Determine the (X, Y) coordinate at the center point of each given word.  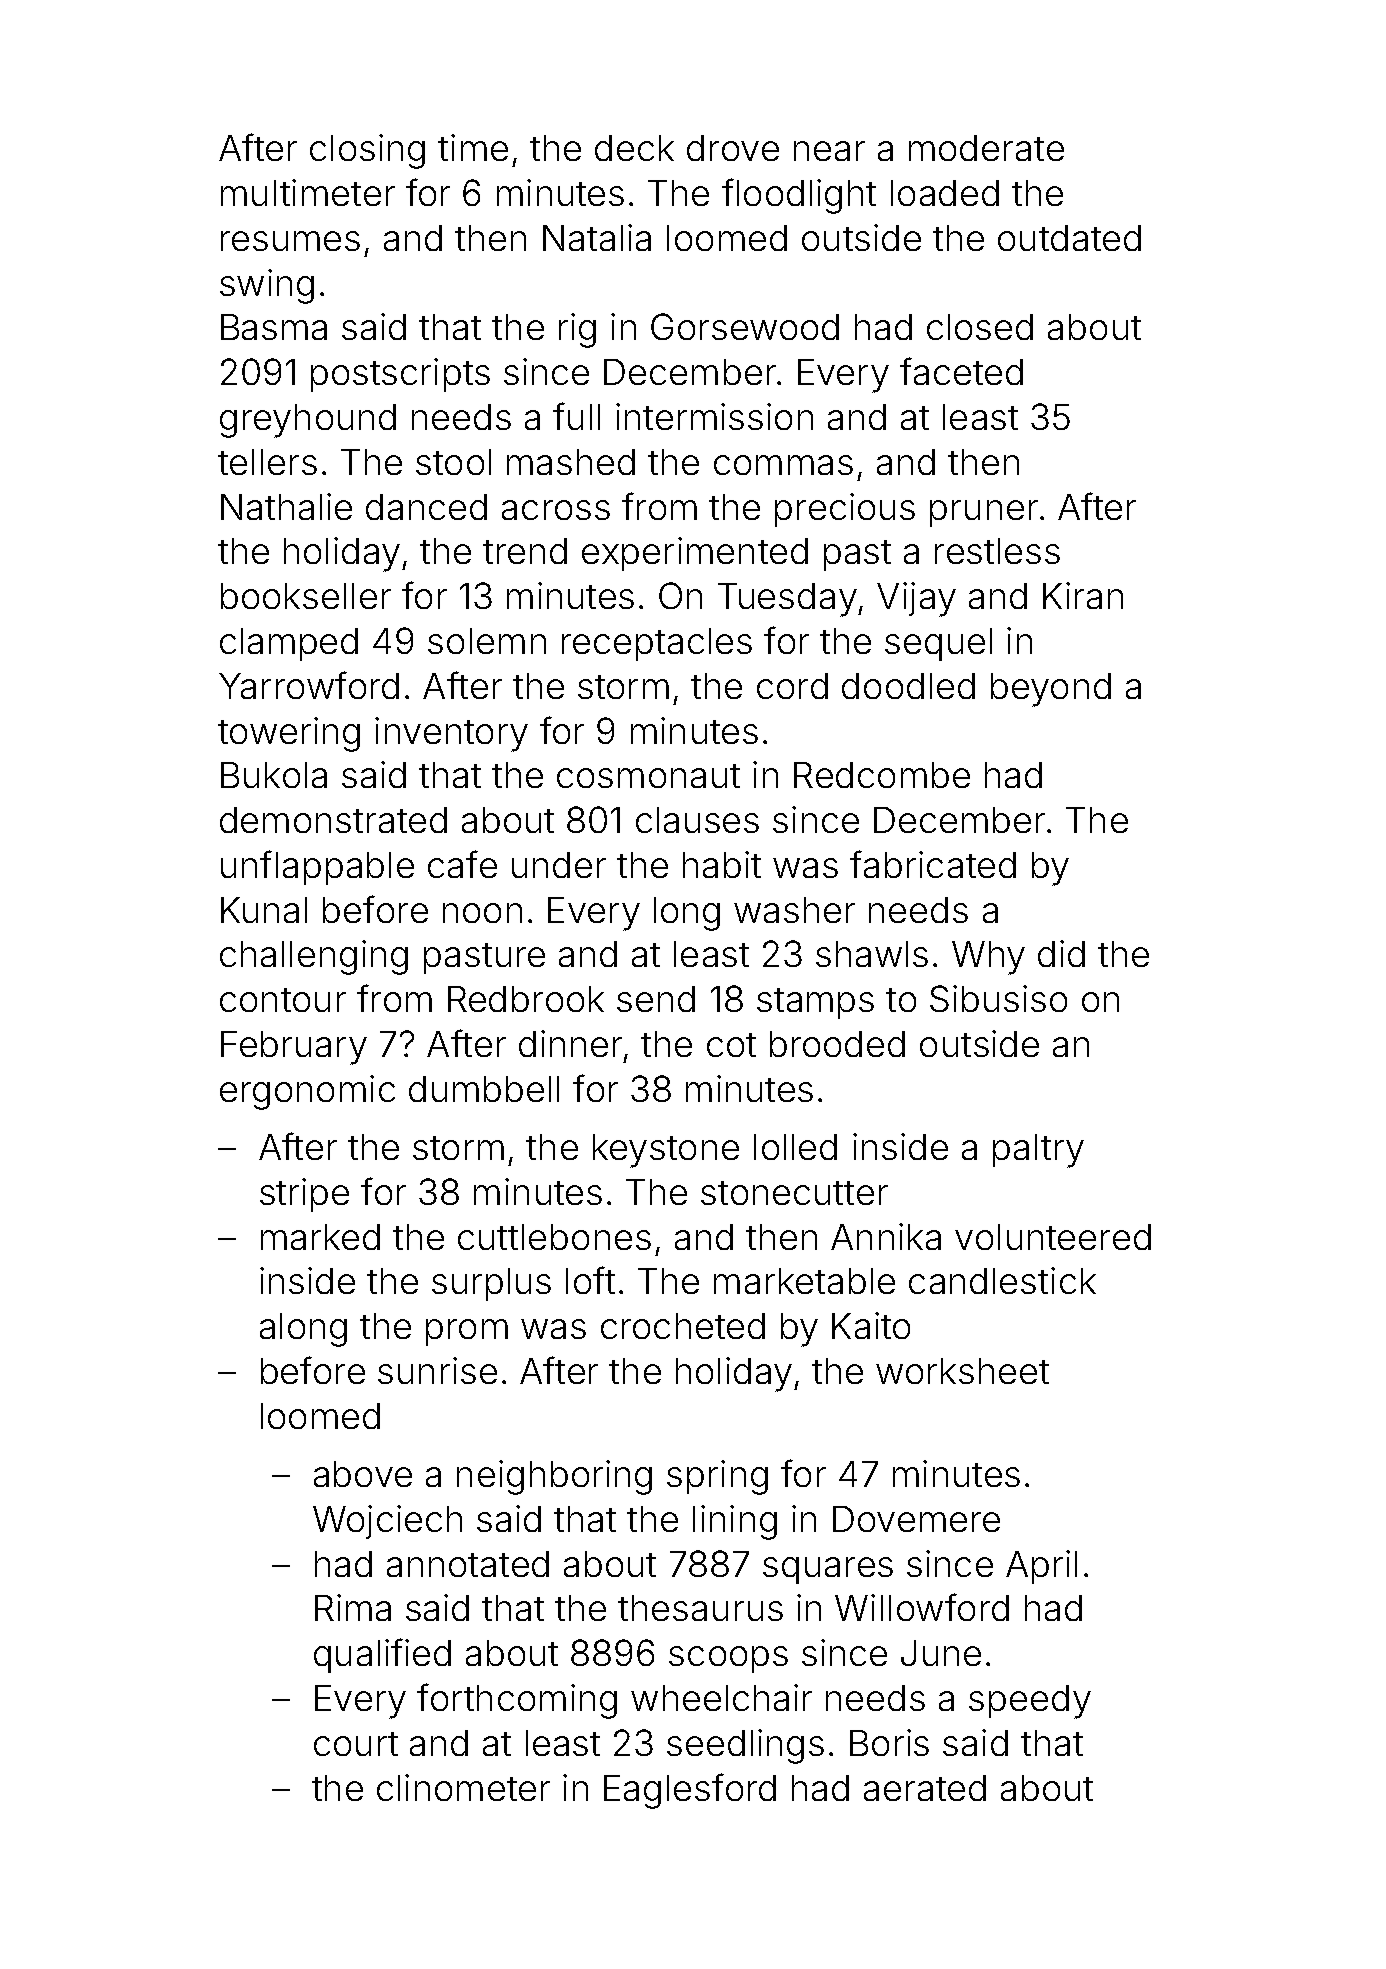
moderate (986, 148)
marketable (804, 1281)
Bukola (274, 775)
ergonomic (307, 1092)
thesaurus (700, 1608)
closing (367, 151)
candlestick (1002, 1280)
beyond (1051, 690)
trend (525, 551)
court (356, 1744)
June (941, 1653)
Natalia (597, 237)
